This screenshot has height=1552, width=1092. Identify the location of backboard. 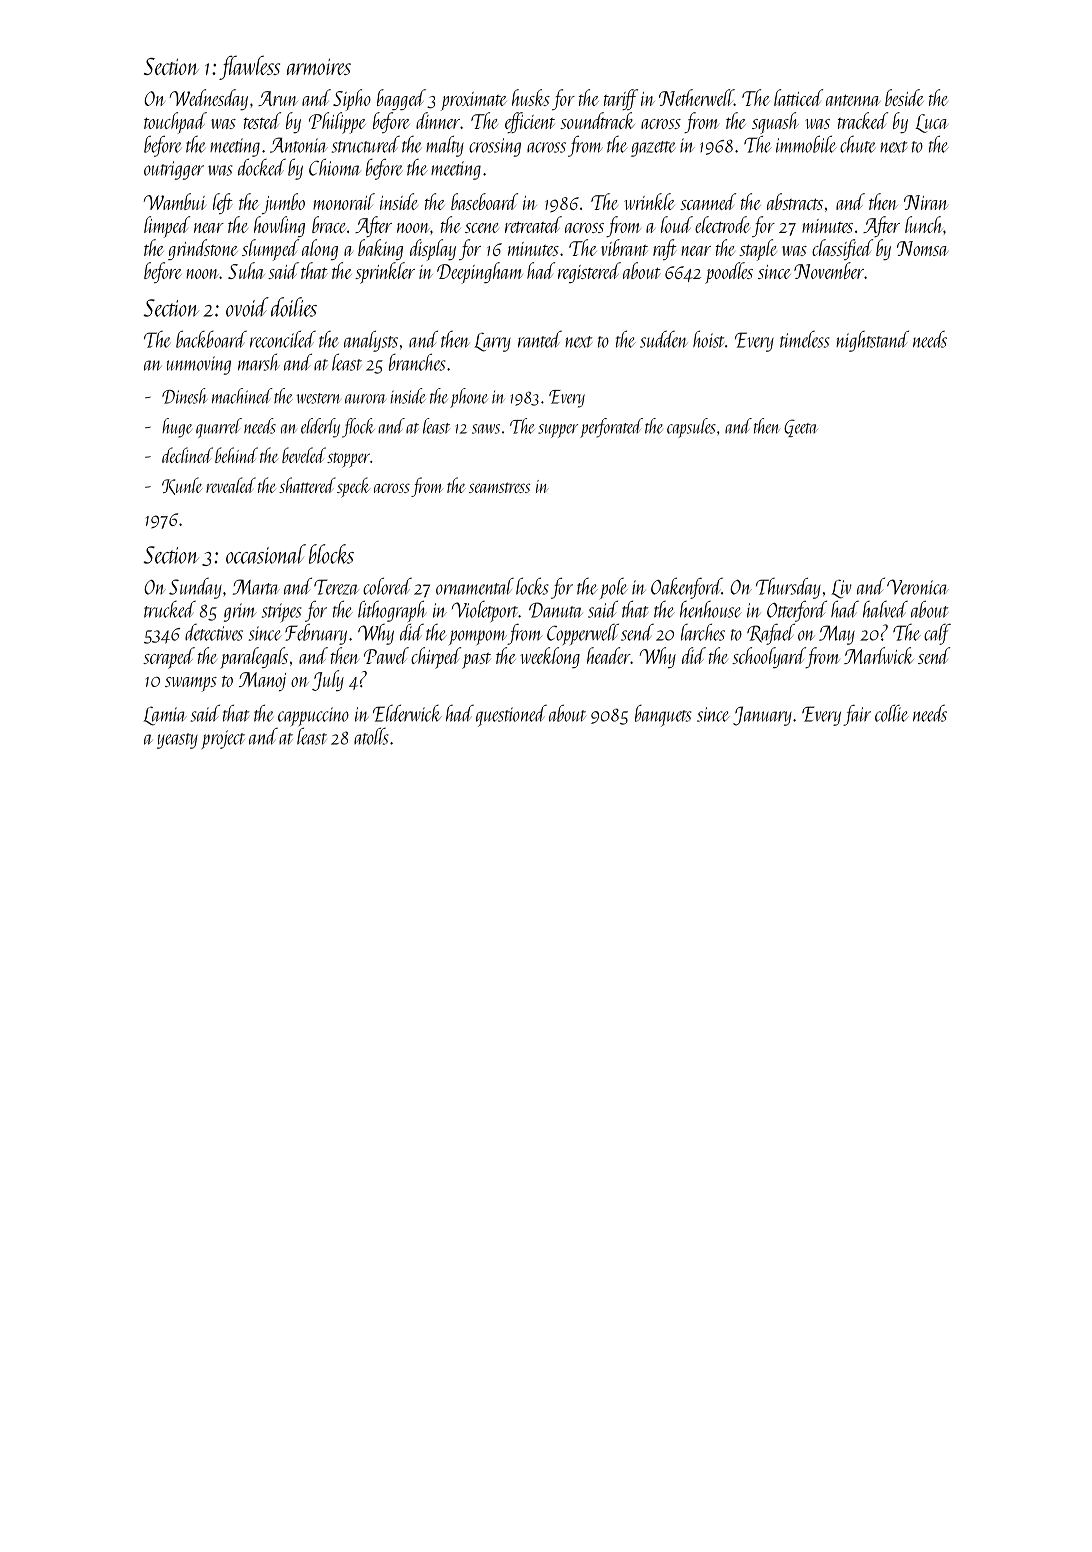
(211, 339).
